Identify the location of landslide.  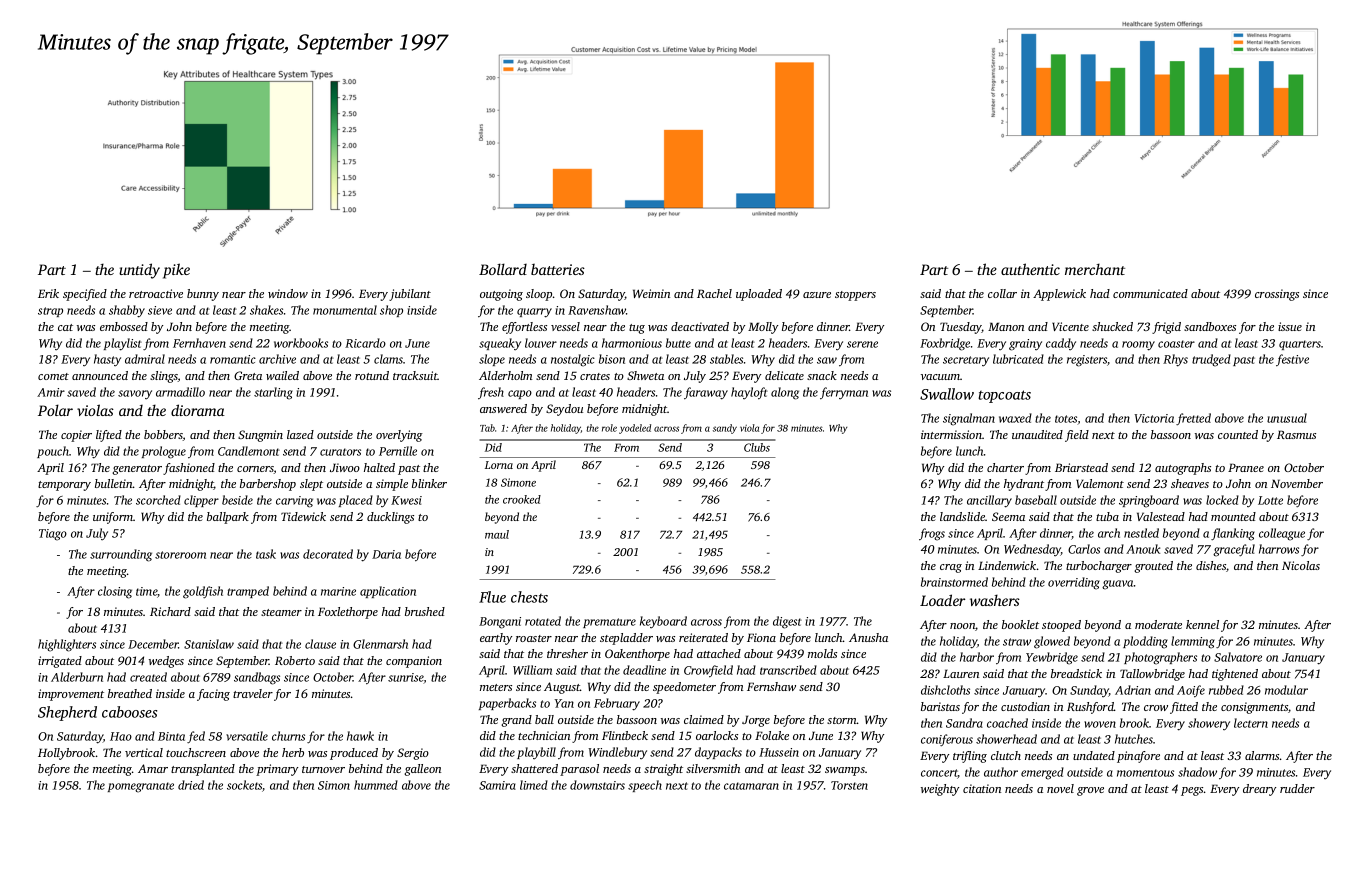
(962, 516).
